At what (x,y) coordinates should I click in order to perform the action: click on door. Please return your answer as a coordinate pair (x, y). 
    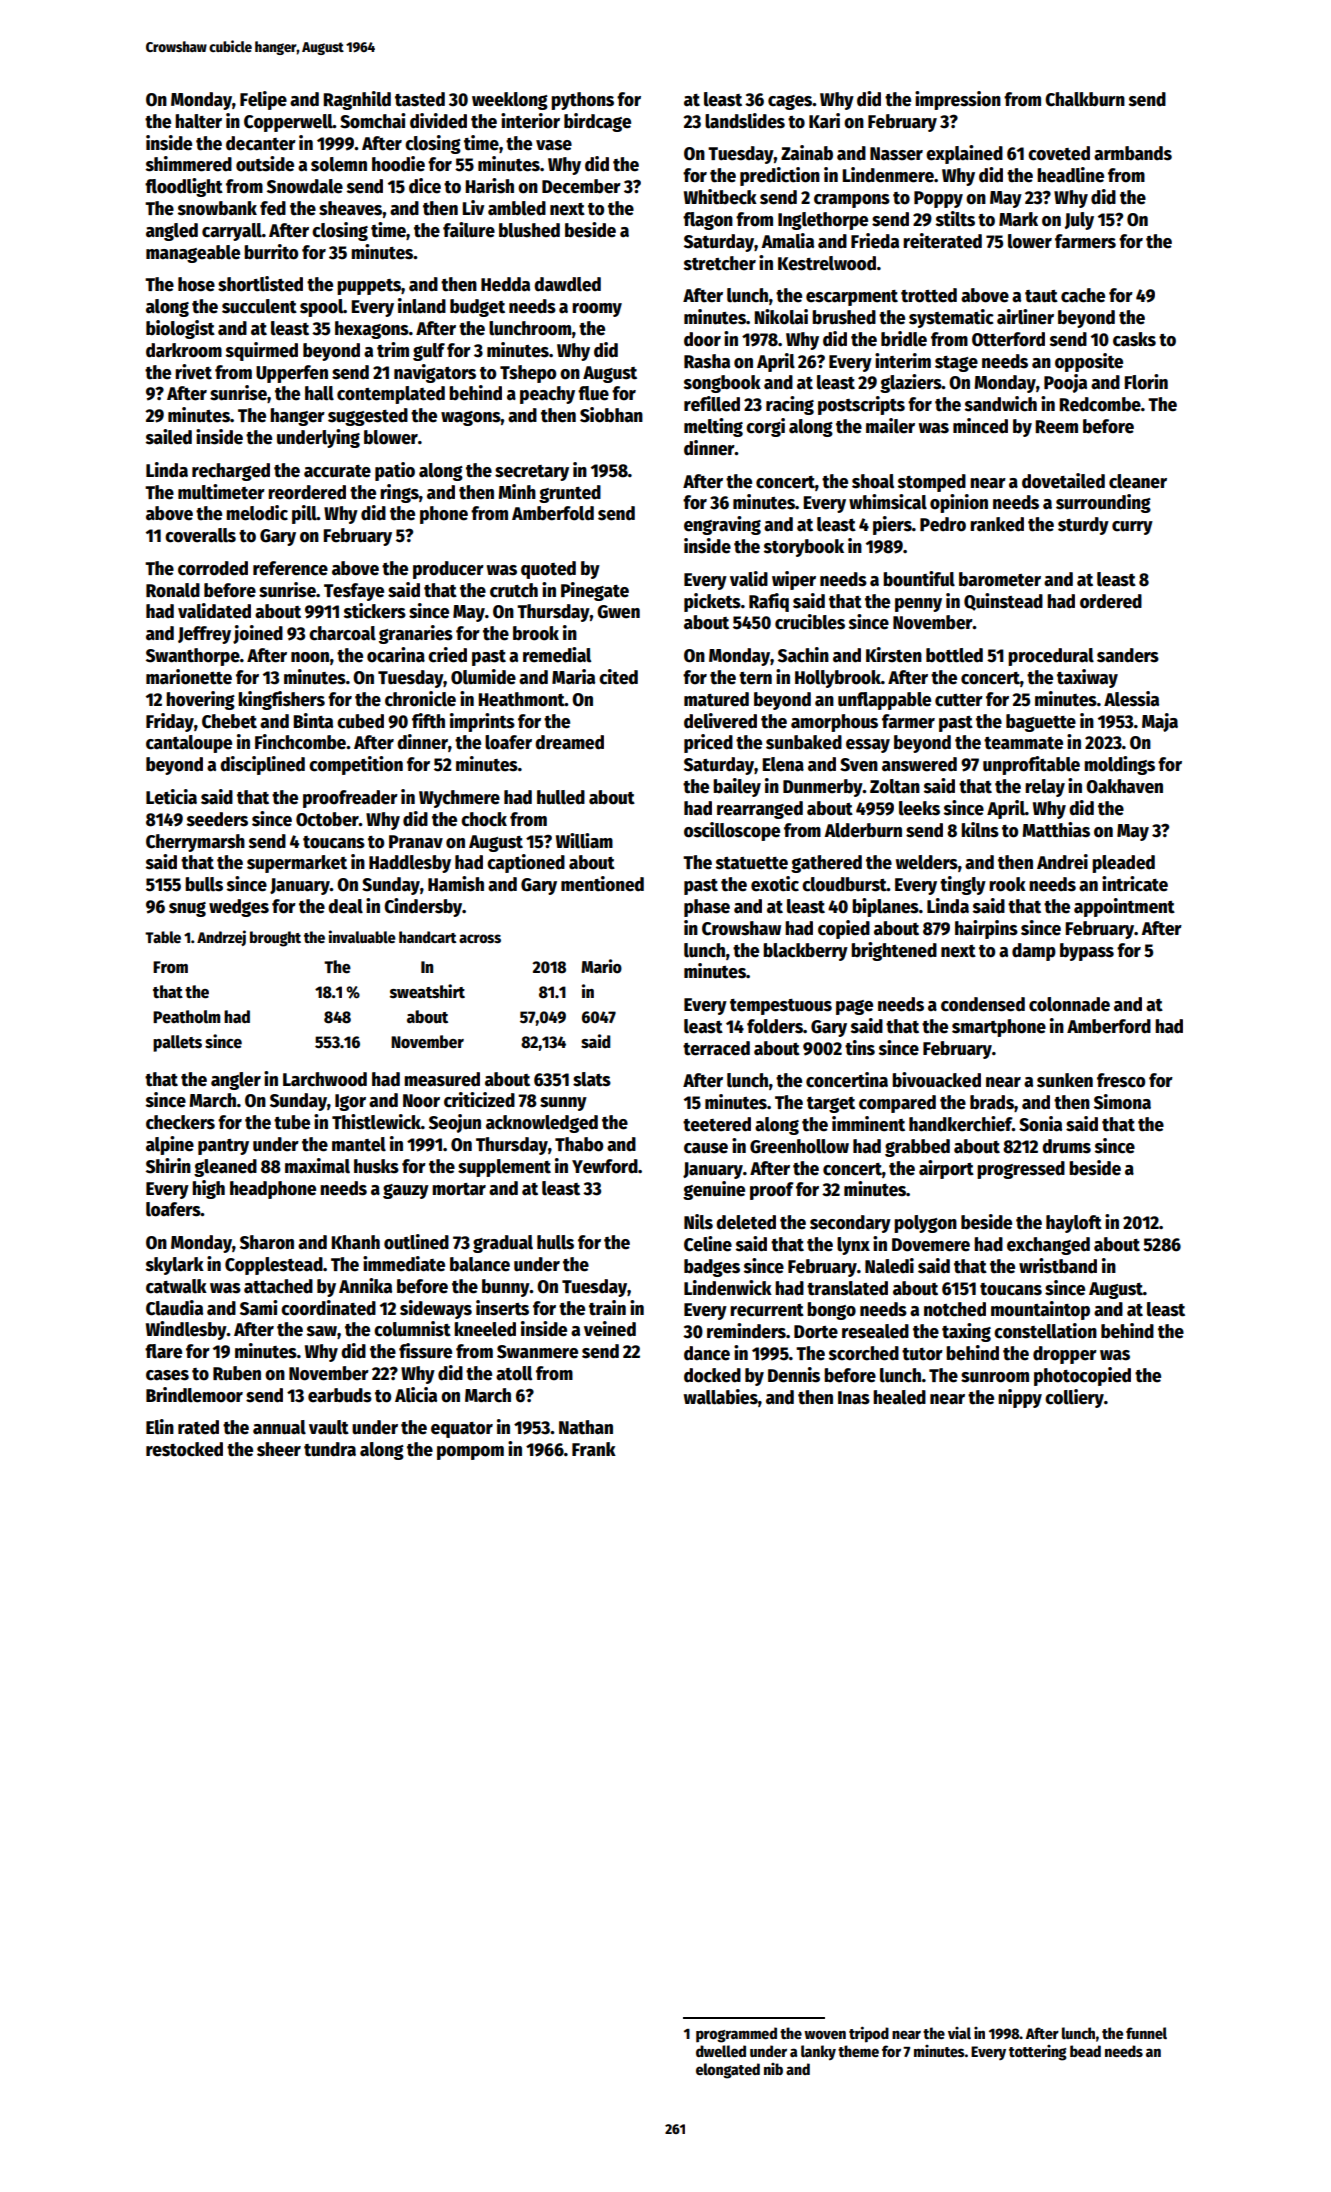
    Looking at the image, I should click on (702, 339).
